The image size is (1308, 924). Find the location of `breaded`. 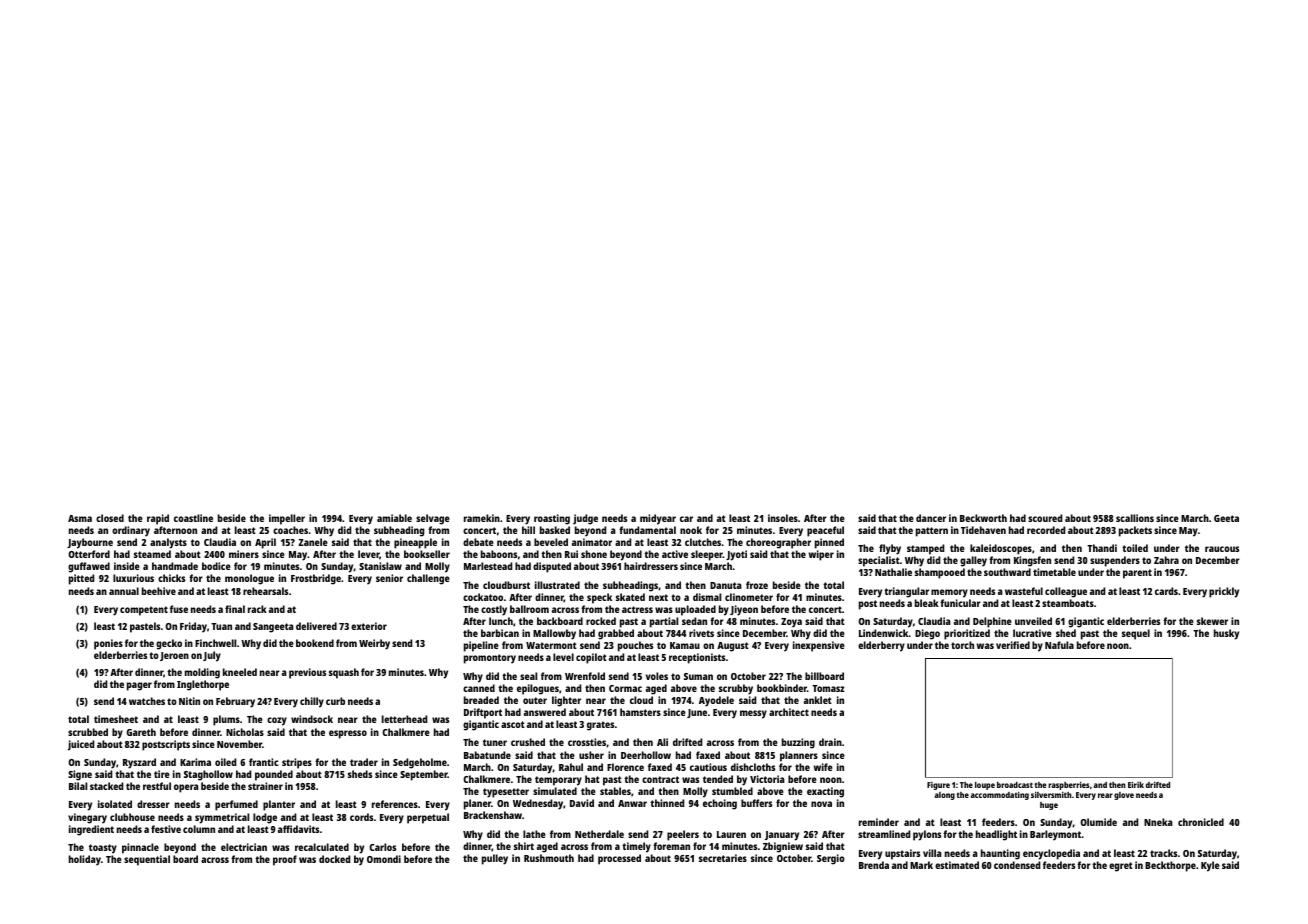

breaded is located at coordinates (481, 700).
